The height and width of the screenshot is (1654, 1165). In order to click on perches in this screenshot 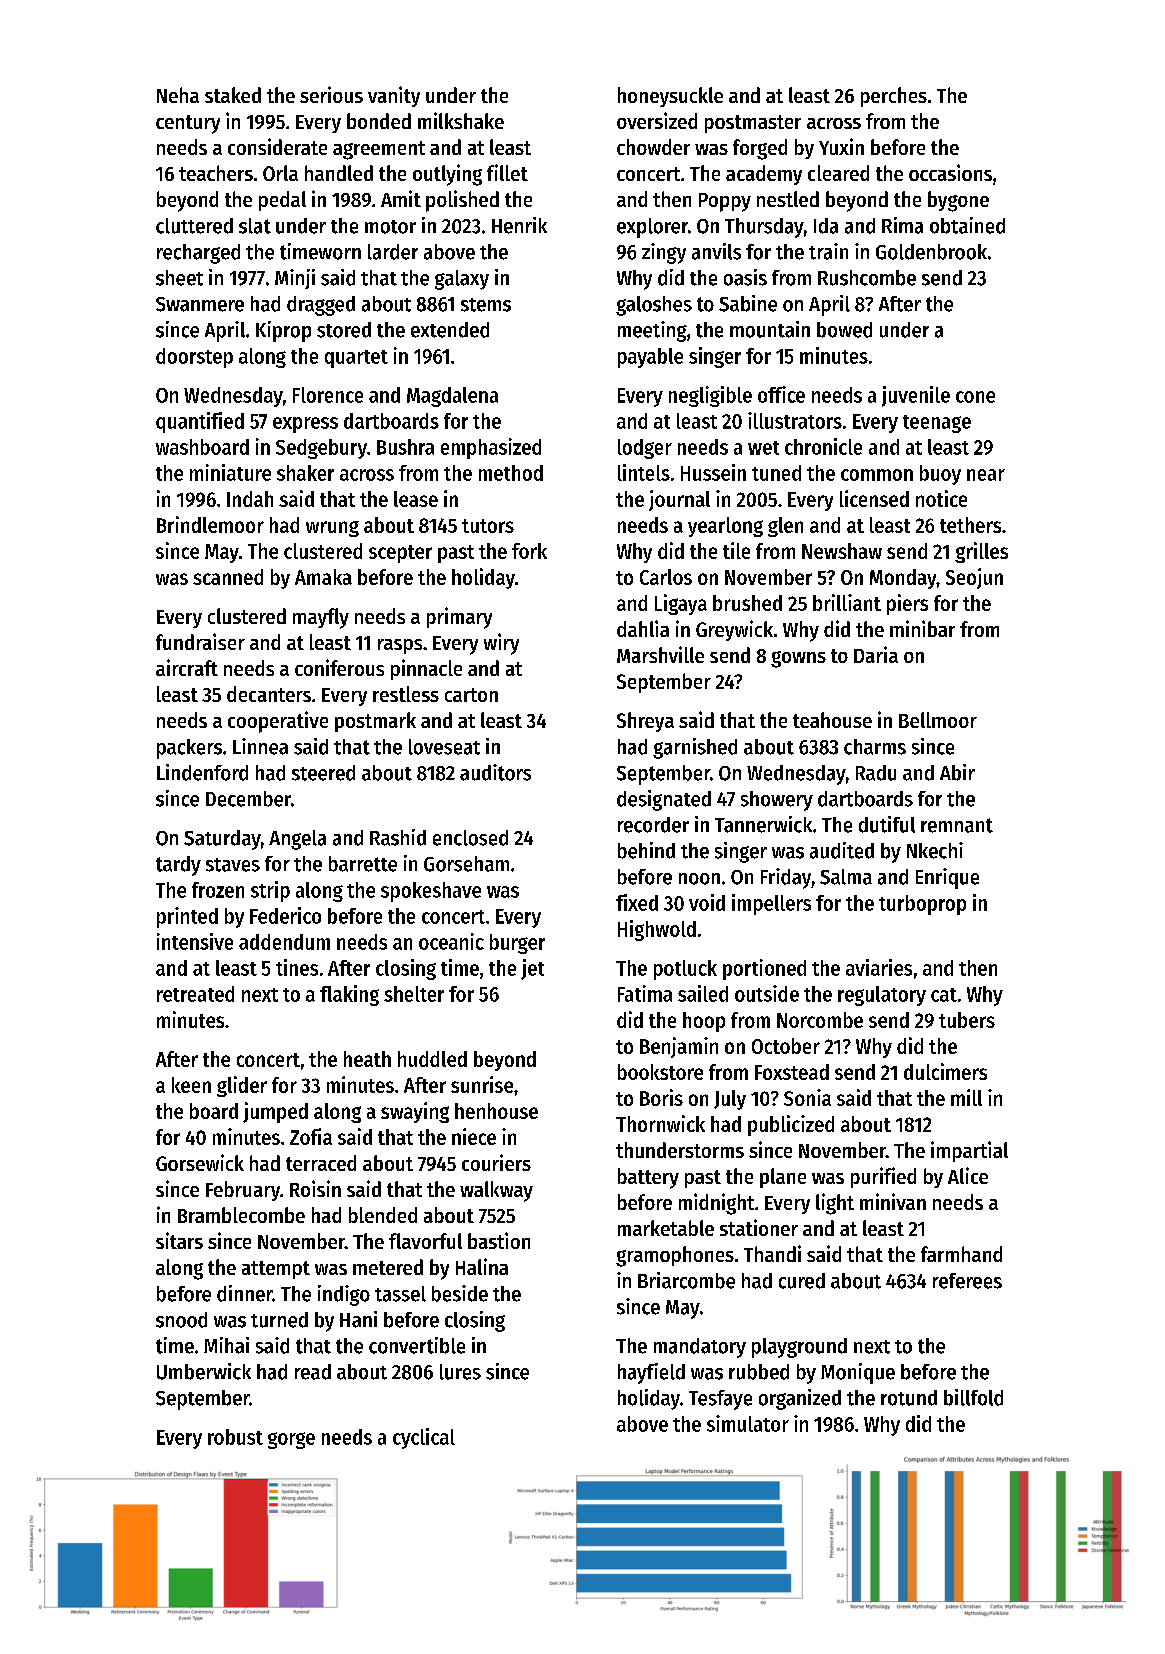, I will do `click(894, 97)`.
